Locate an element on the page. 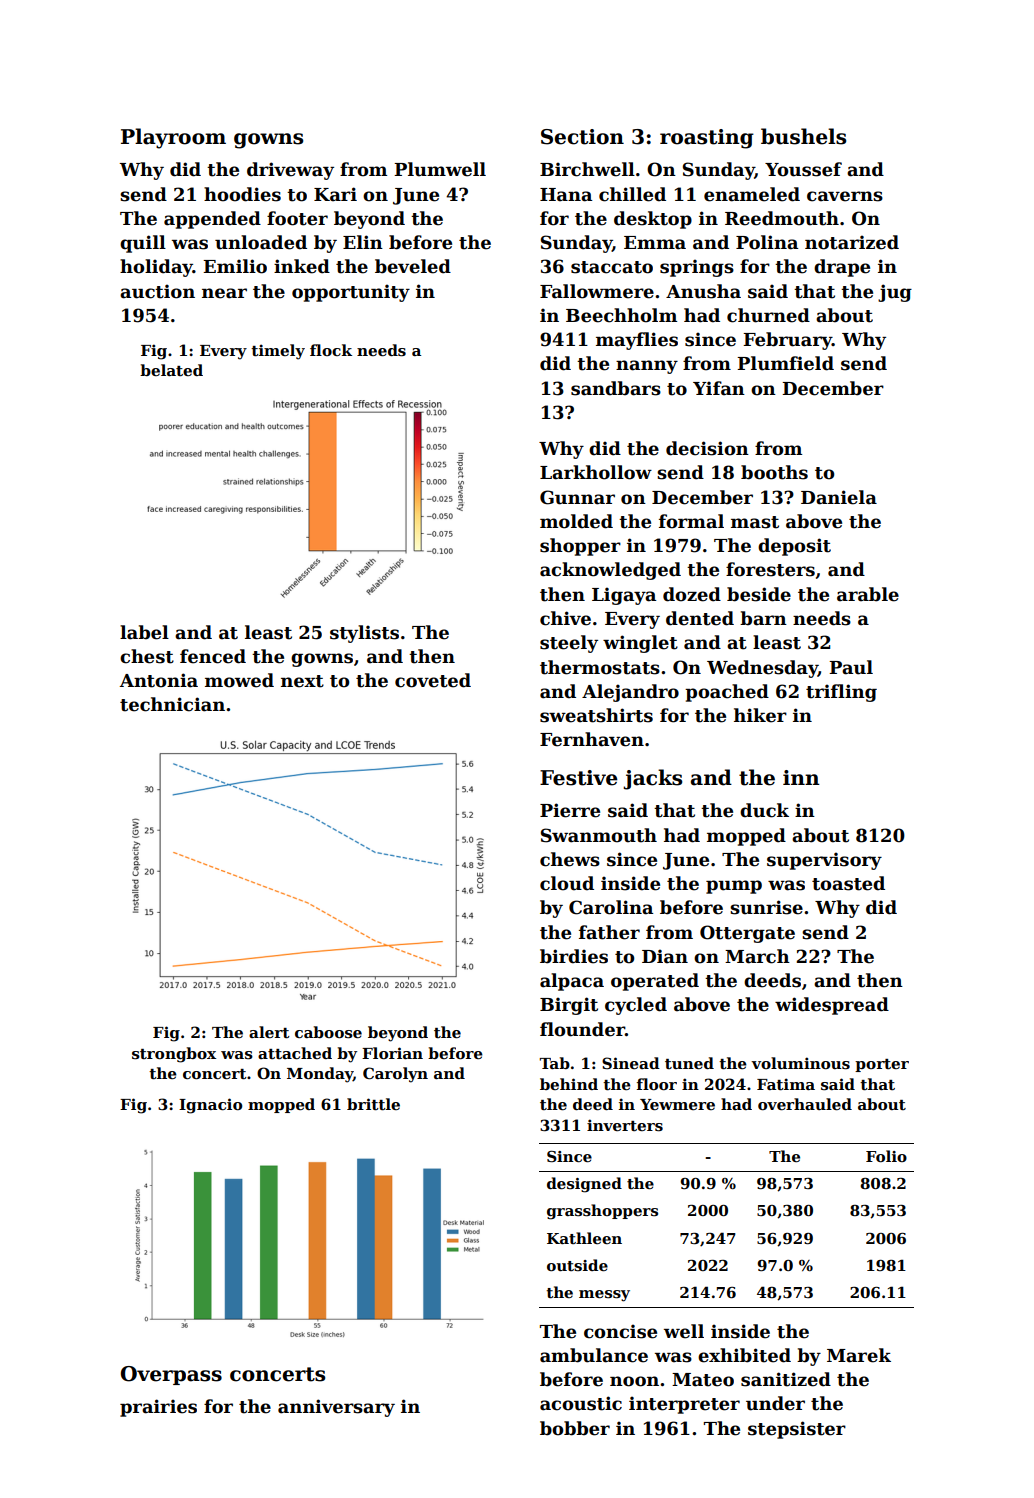 This page has height=1498, width=1034. Daniela is located at coordinates (839, 497).
